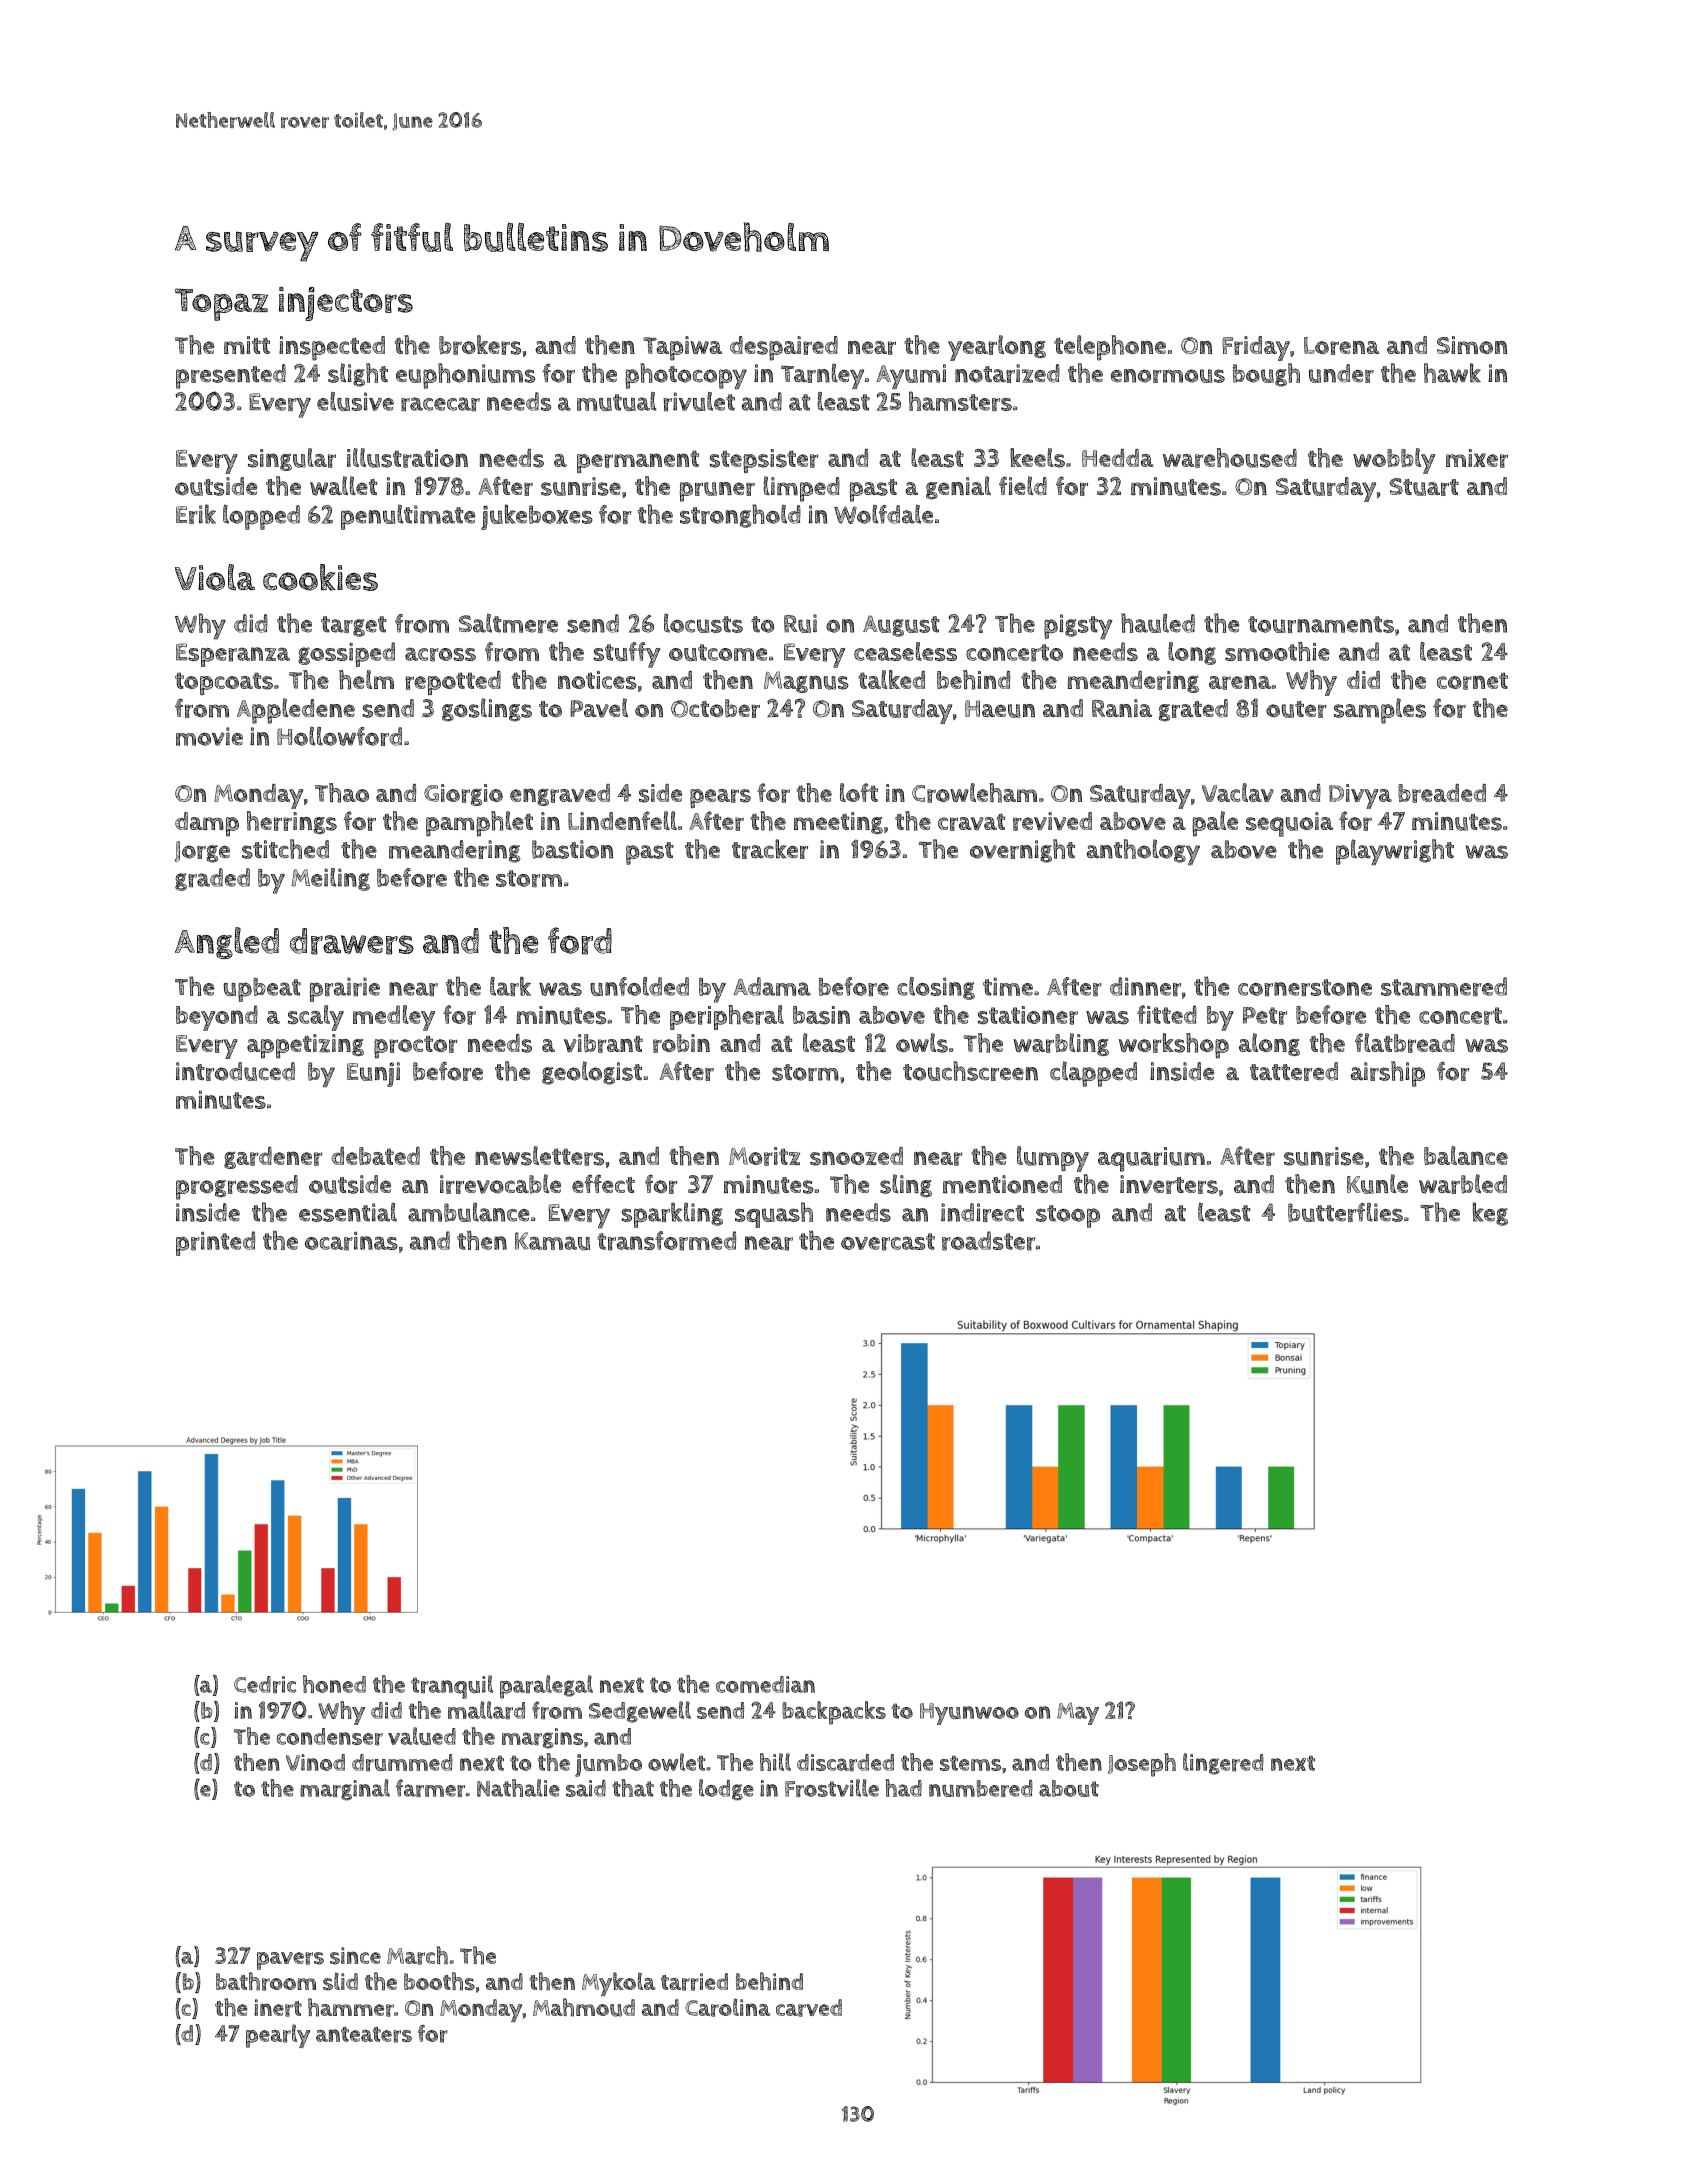  What do you see at coordinates (1294, 1071) in the screenshot?
I see `tattered` at bounding box center [1294, 1071].
